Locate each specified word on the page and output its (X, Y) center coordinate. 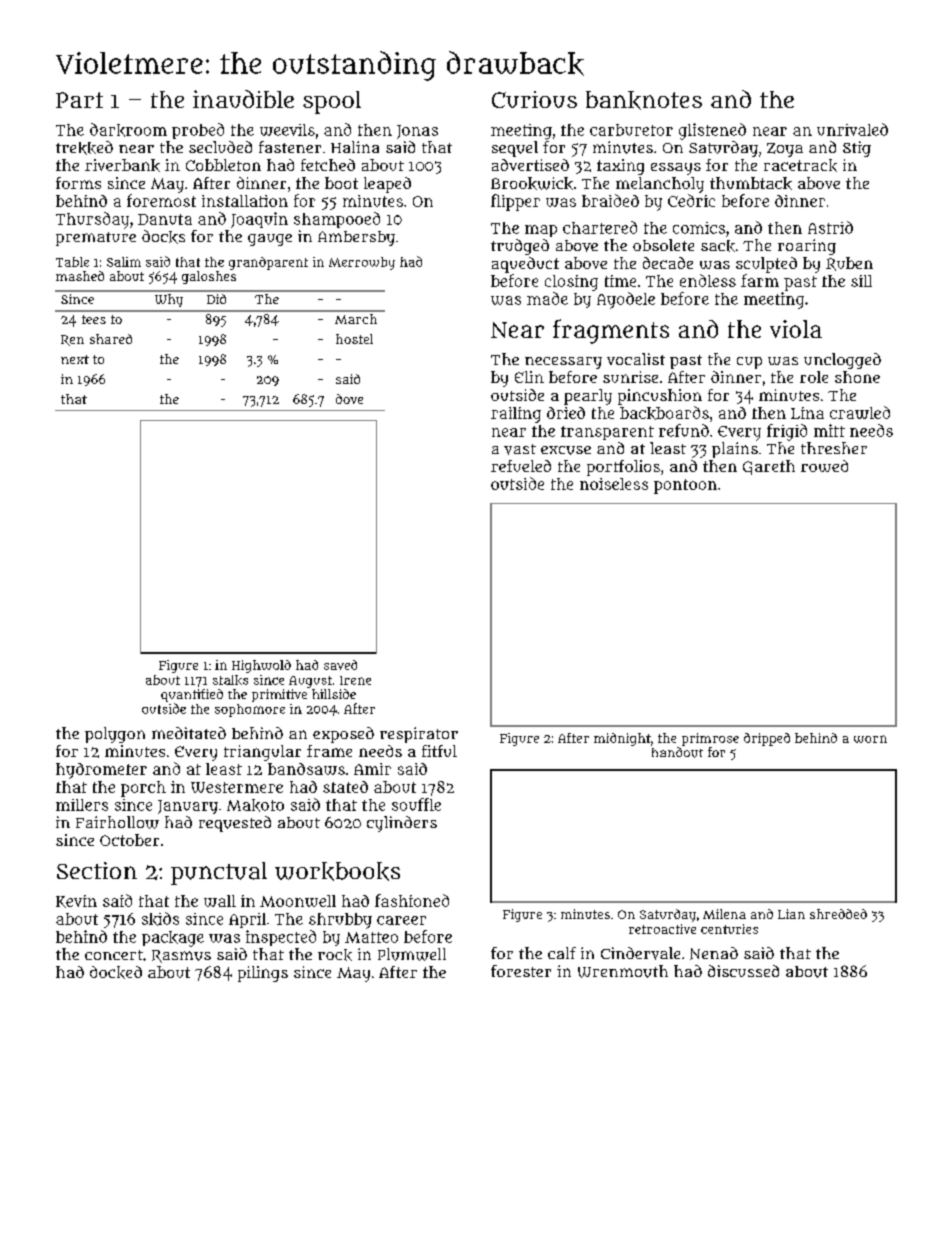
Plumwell (412, 954)
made (547, 298)
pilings (263, 974)
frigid (787, 432)
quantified (192, 695)
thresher (834, 448)
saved (340, 665)
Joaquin (259, 220)
